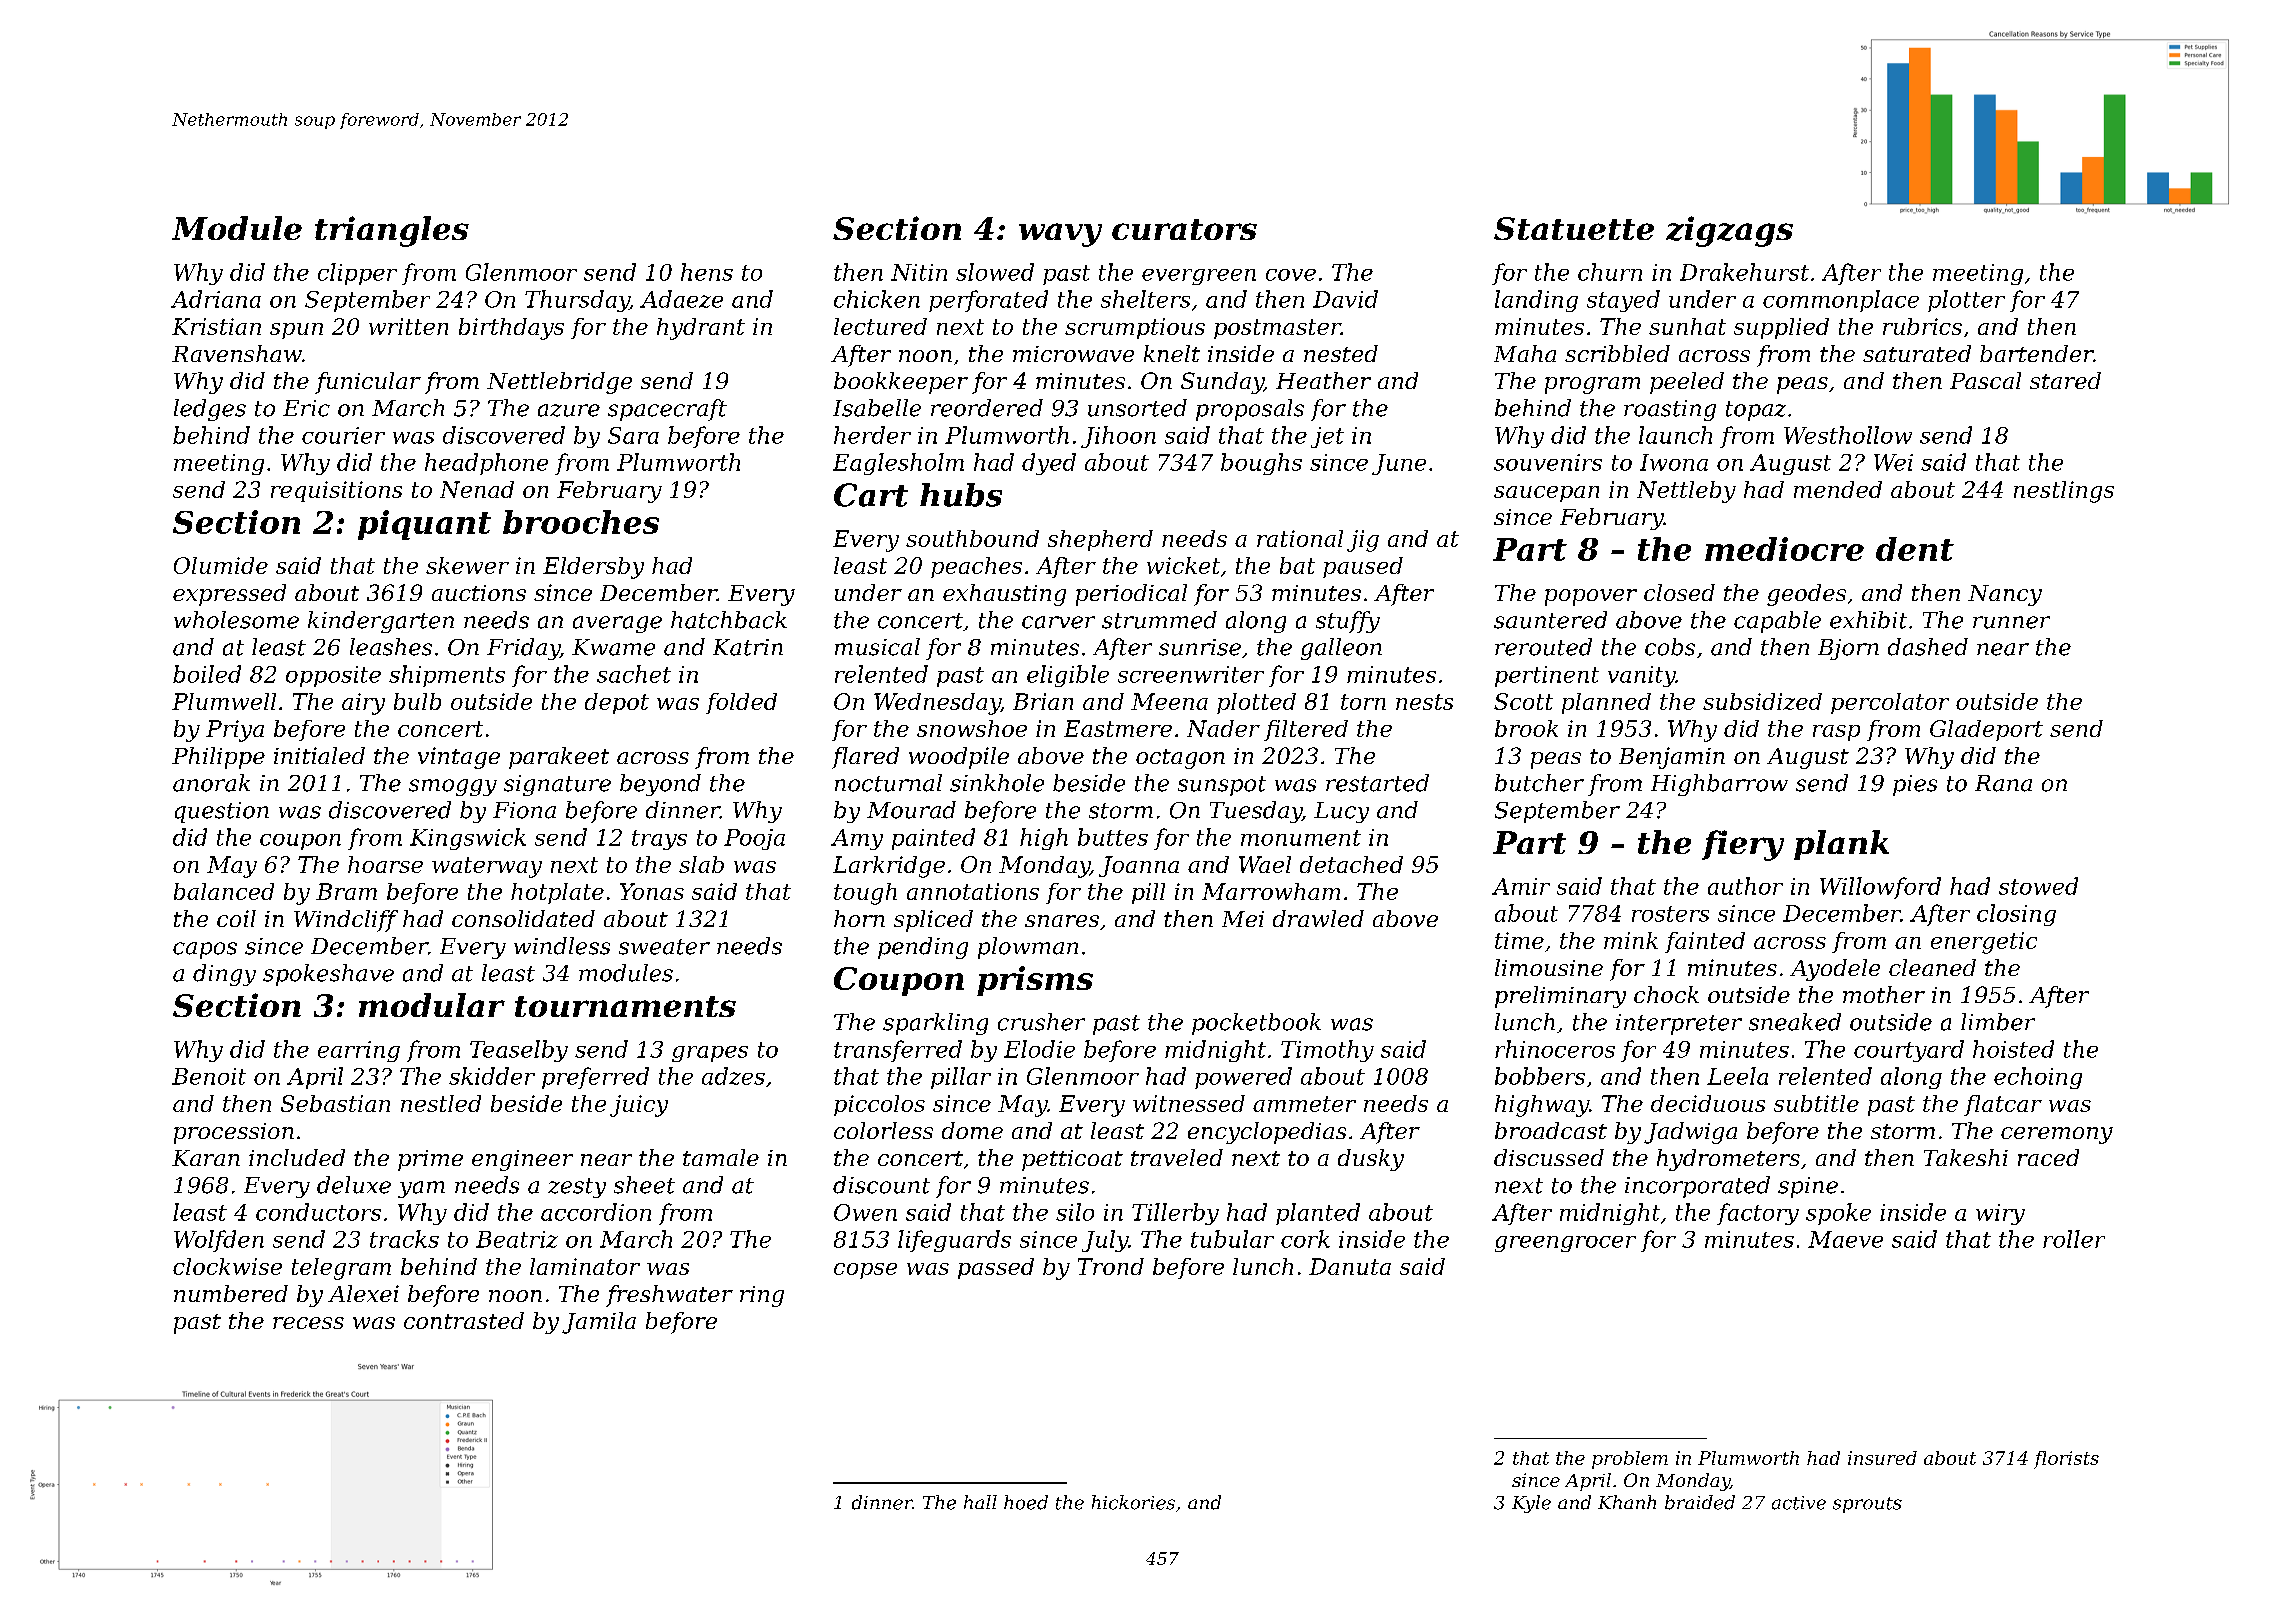 The height and width of the screenshot is (1620, 2292). Describe the element at coordinates (1133, 1502) in the screenshot. I see `hickories` at that location.
